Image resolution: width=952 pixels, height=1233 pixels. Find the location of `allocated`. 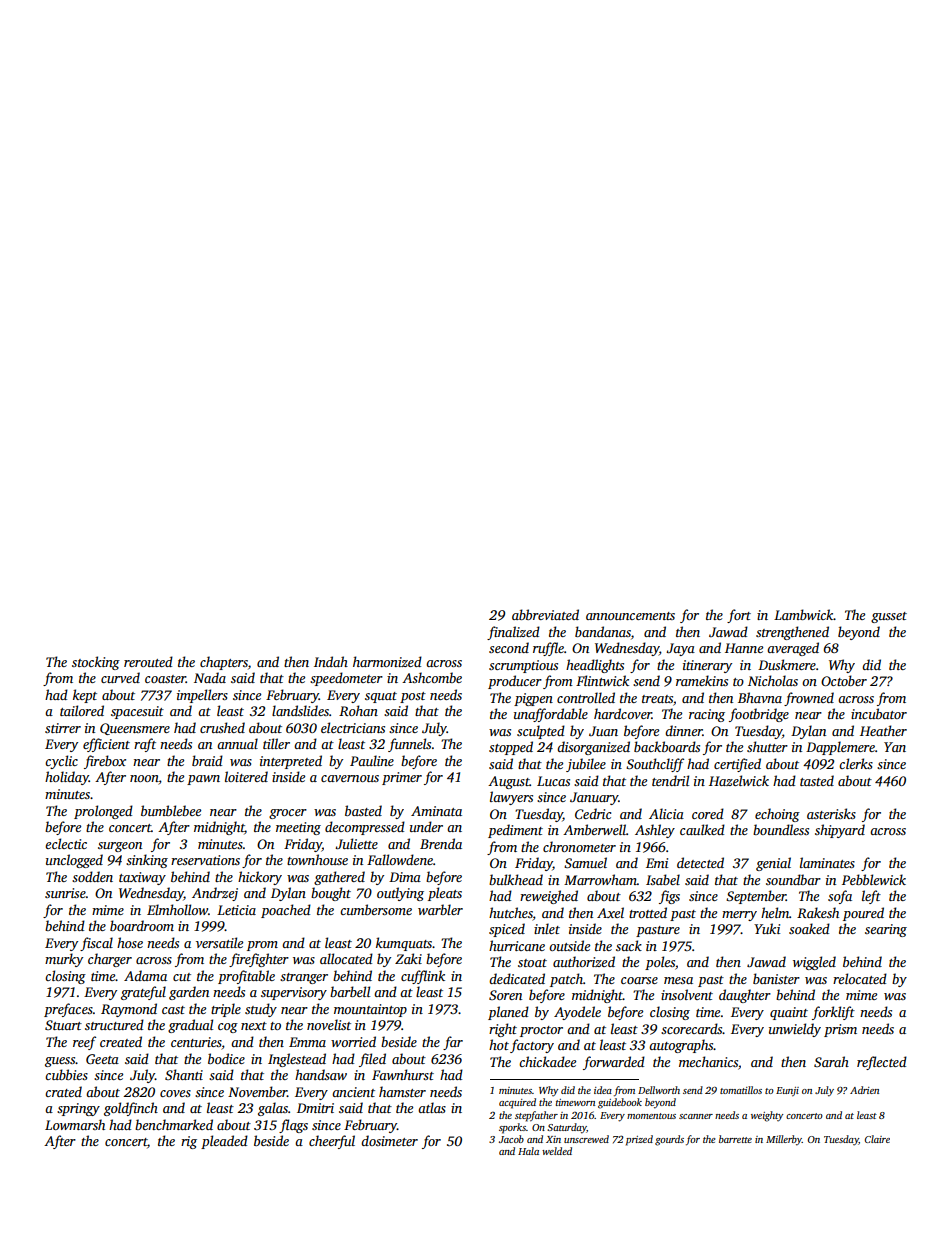

allocated is located at coordinates (346, 958).
